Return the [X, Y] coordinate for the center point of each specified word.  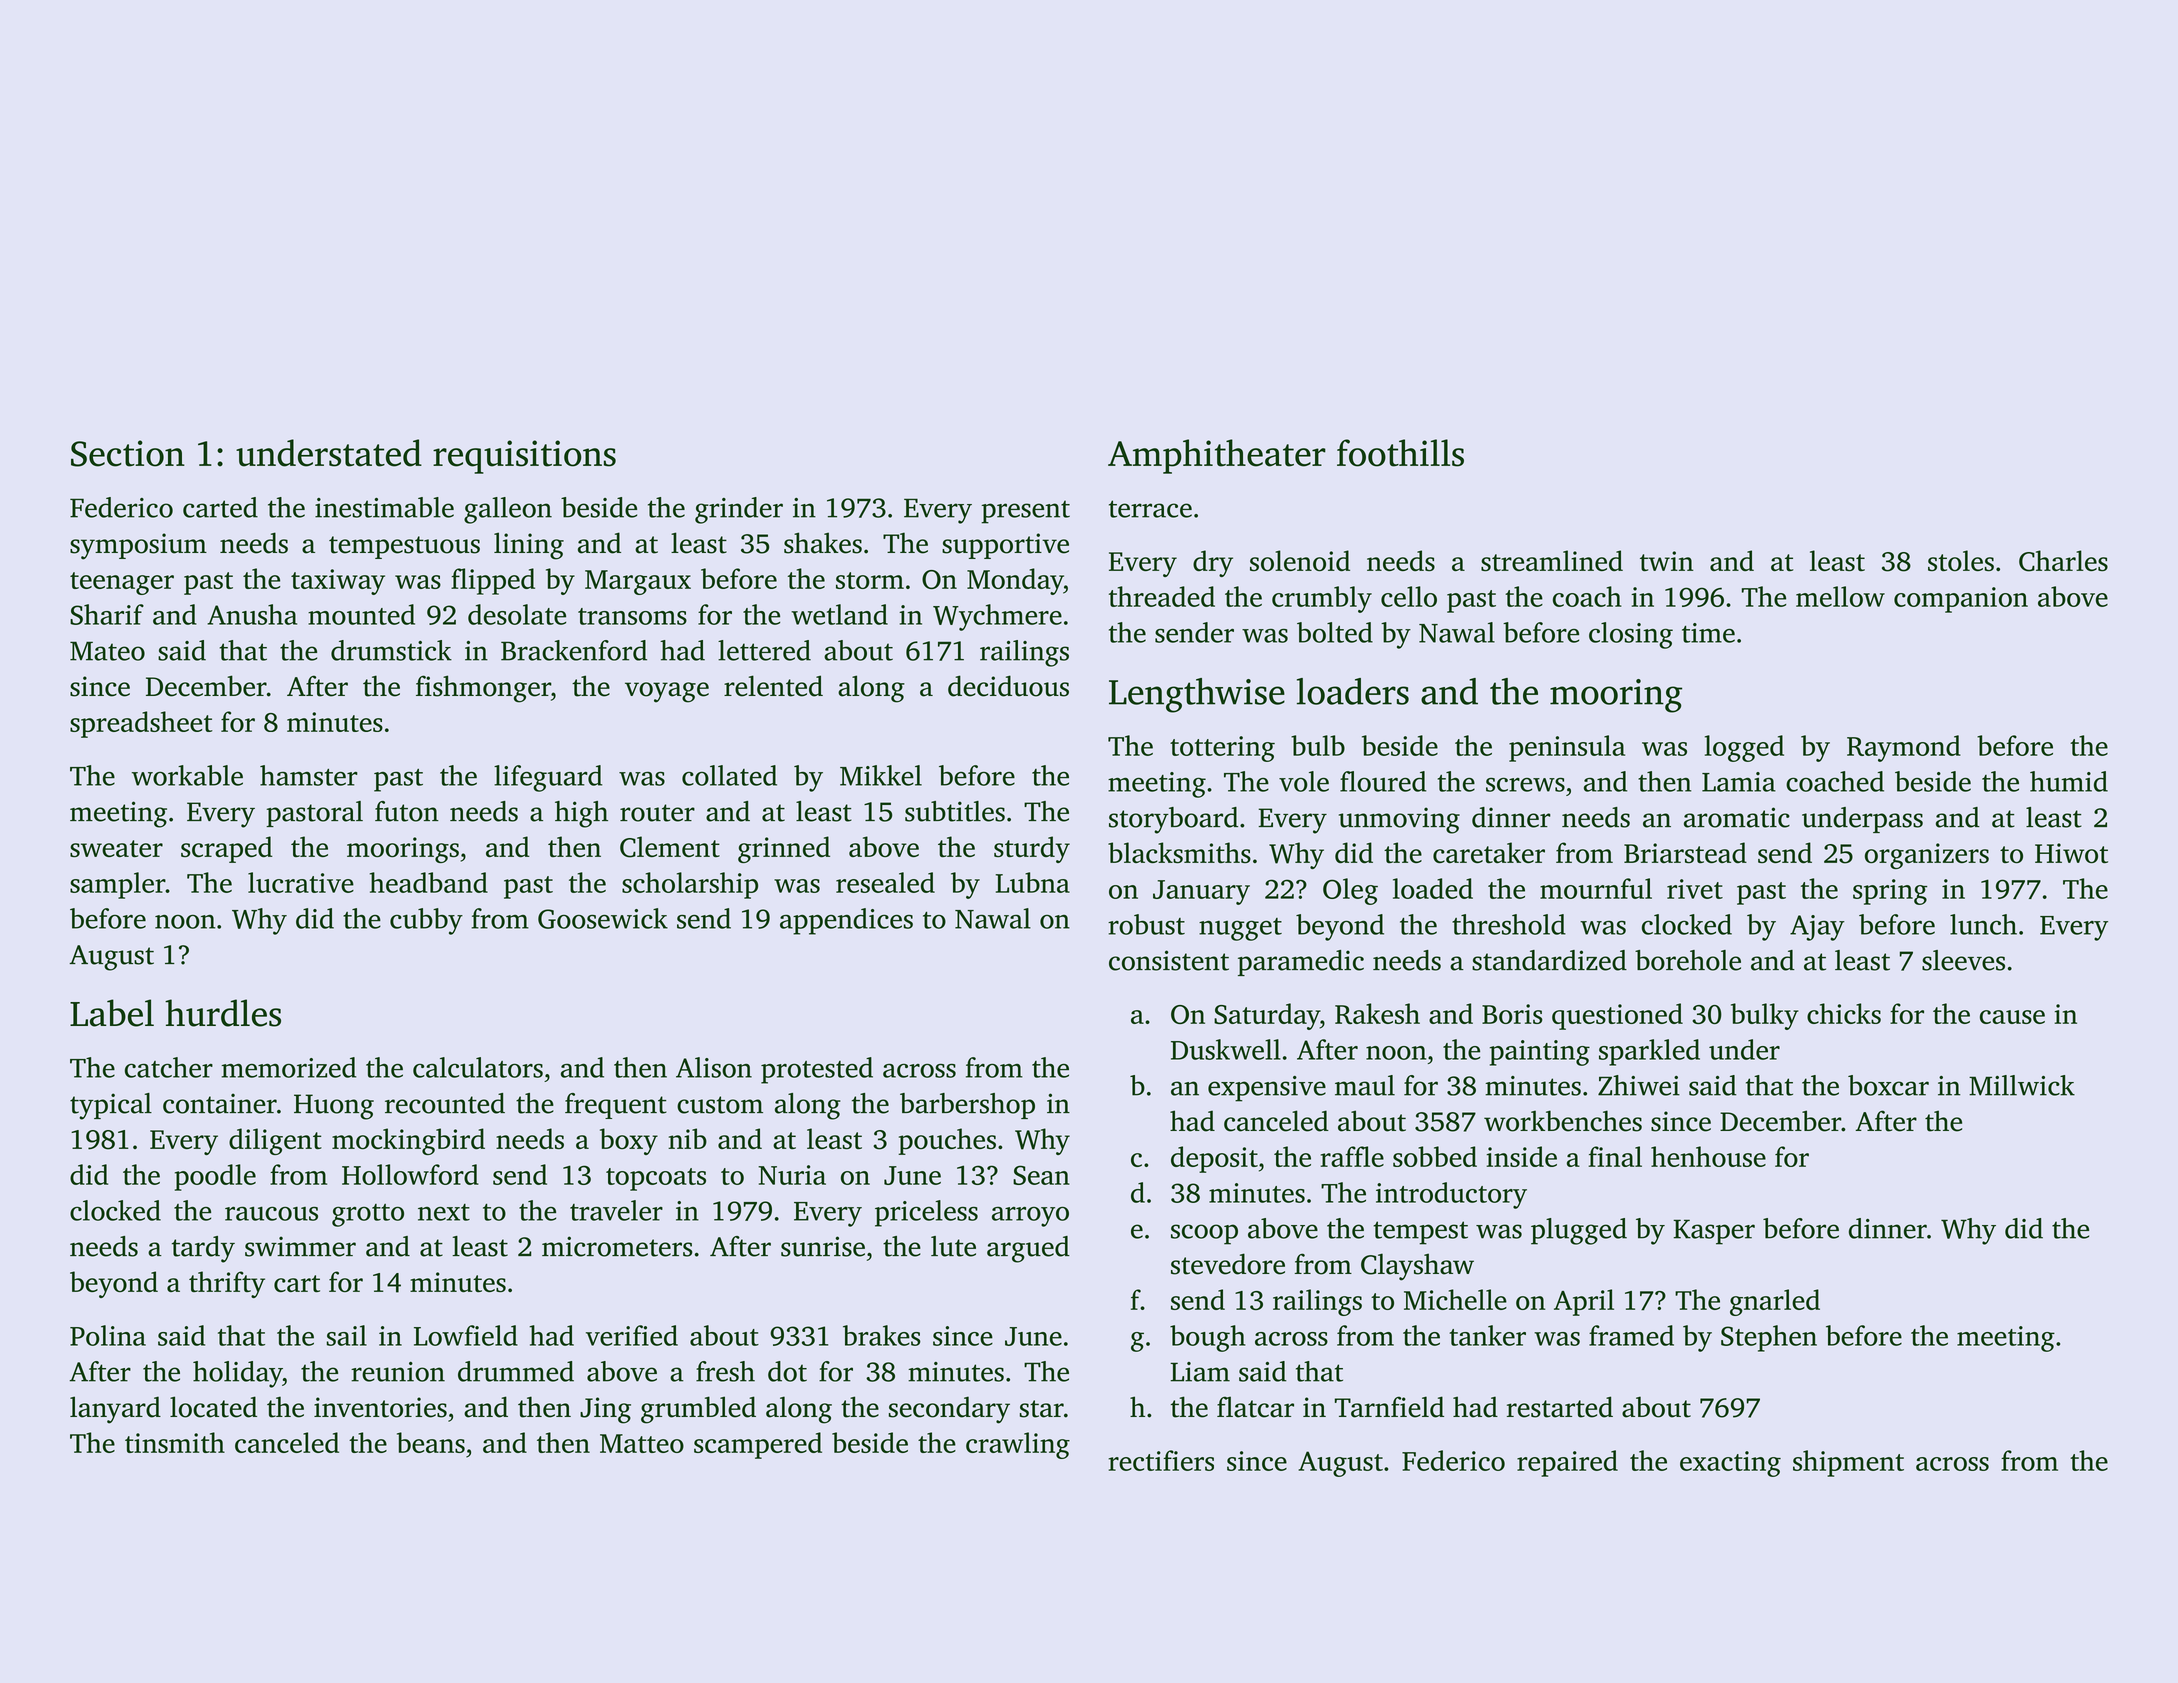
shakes [823, 543]
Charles [2063, 561]
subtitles [955, 811]
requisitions [524, 457]
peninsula [1567, 748]
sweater [116, 848]
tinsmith [175, 1442]
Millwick [2022, 1085]
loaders [1353, 691]
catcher [169, 1067]
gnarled [1775, 1302]
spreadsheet [141, 724]
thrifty [227, 1284]
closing [1631, 635]
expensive [1267, 1089]
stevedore [1228, 1264]
